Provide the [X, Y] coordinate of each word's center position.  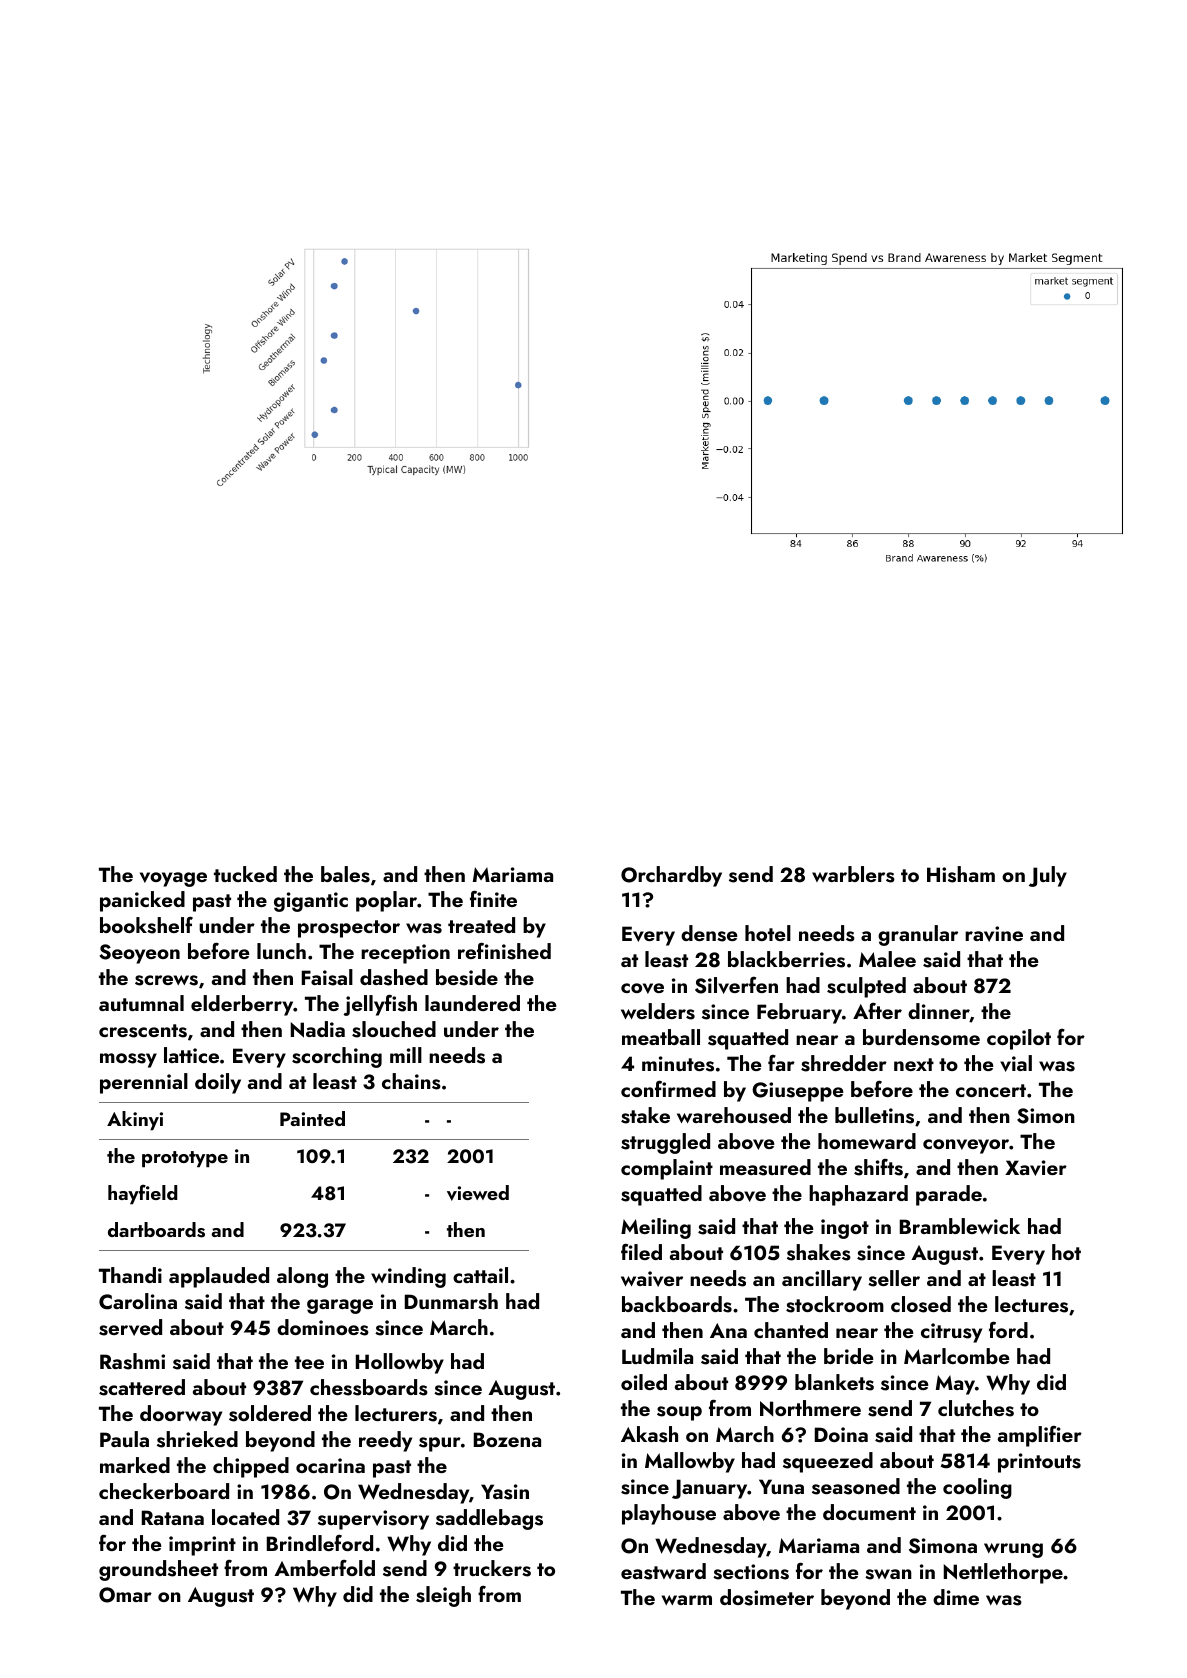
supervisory [373, 1520]
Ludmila [657, 1356]
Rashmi [132, 1361]
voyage [173, 879]
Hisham [961, 874]
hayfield [142, 1194]
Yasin [505, 1492]
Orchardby [671, 876]
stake [645, 1115]
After [877, 1010]
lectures [1031, 1304]
